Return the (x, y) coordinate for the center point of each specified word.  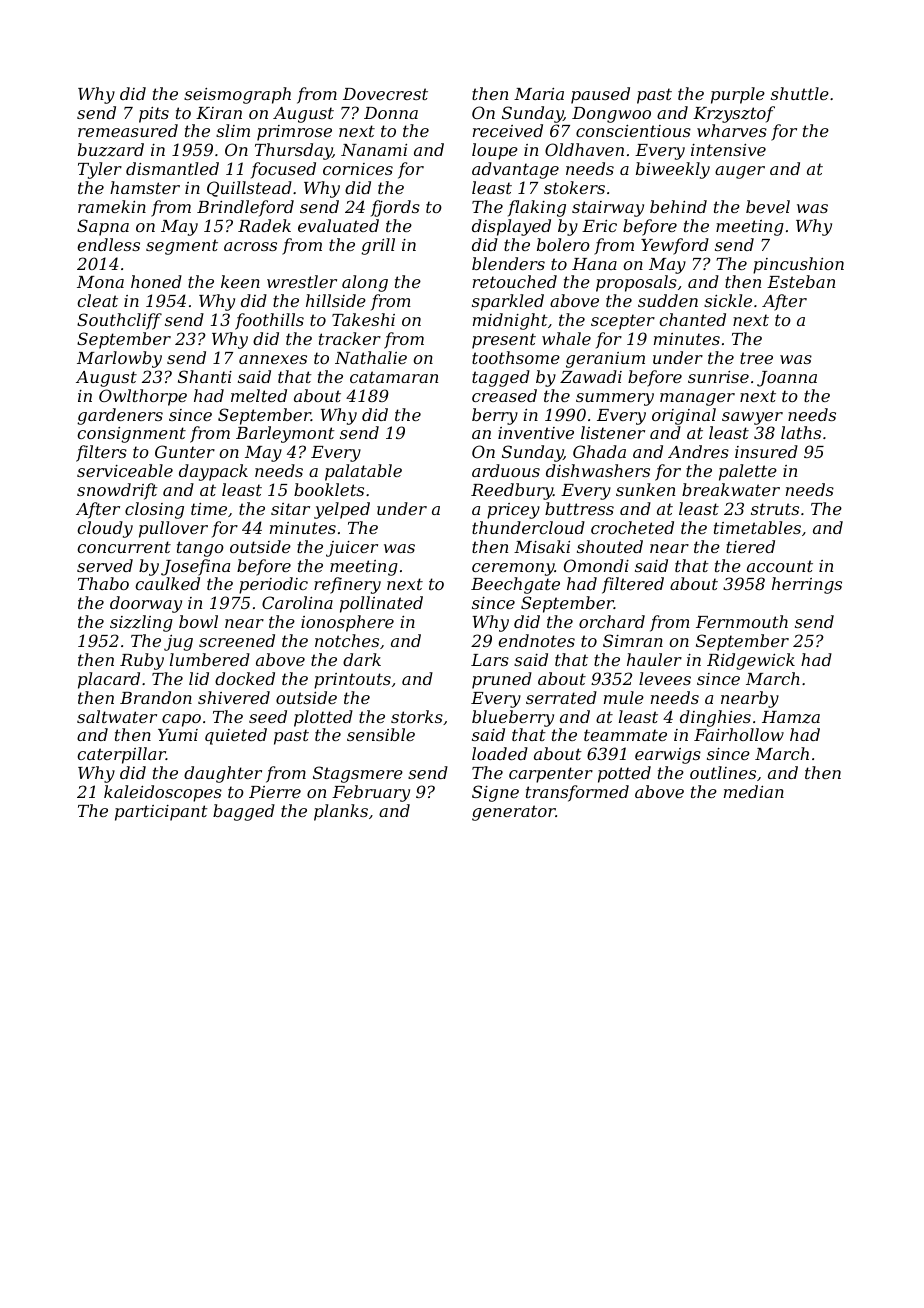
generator (514, 813)
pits (154, 115)
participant (161, 813)
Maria (539, 94)
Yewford (675, 246)
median (754, 791)
